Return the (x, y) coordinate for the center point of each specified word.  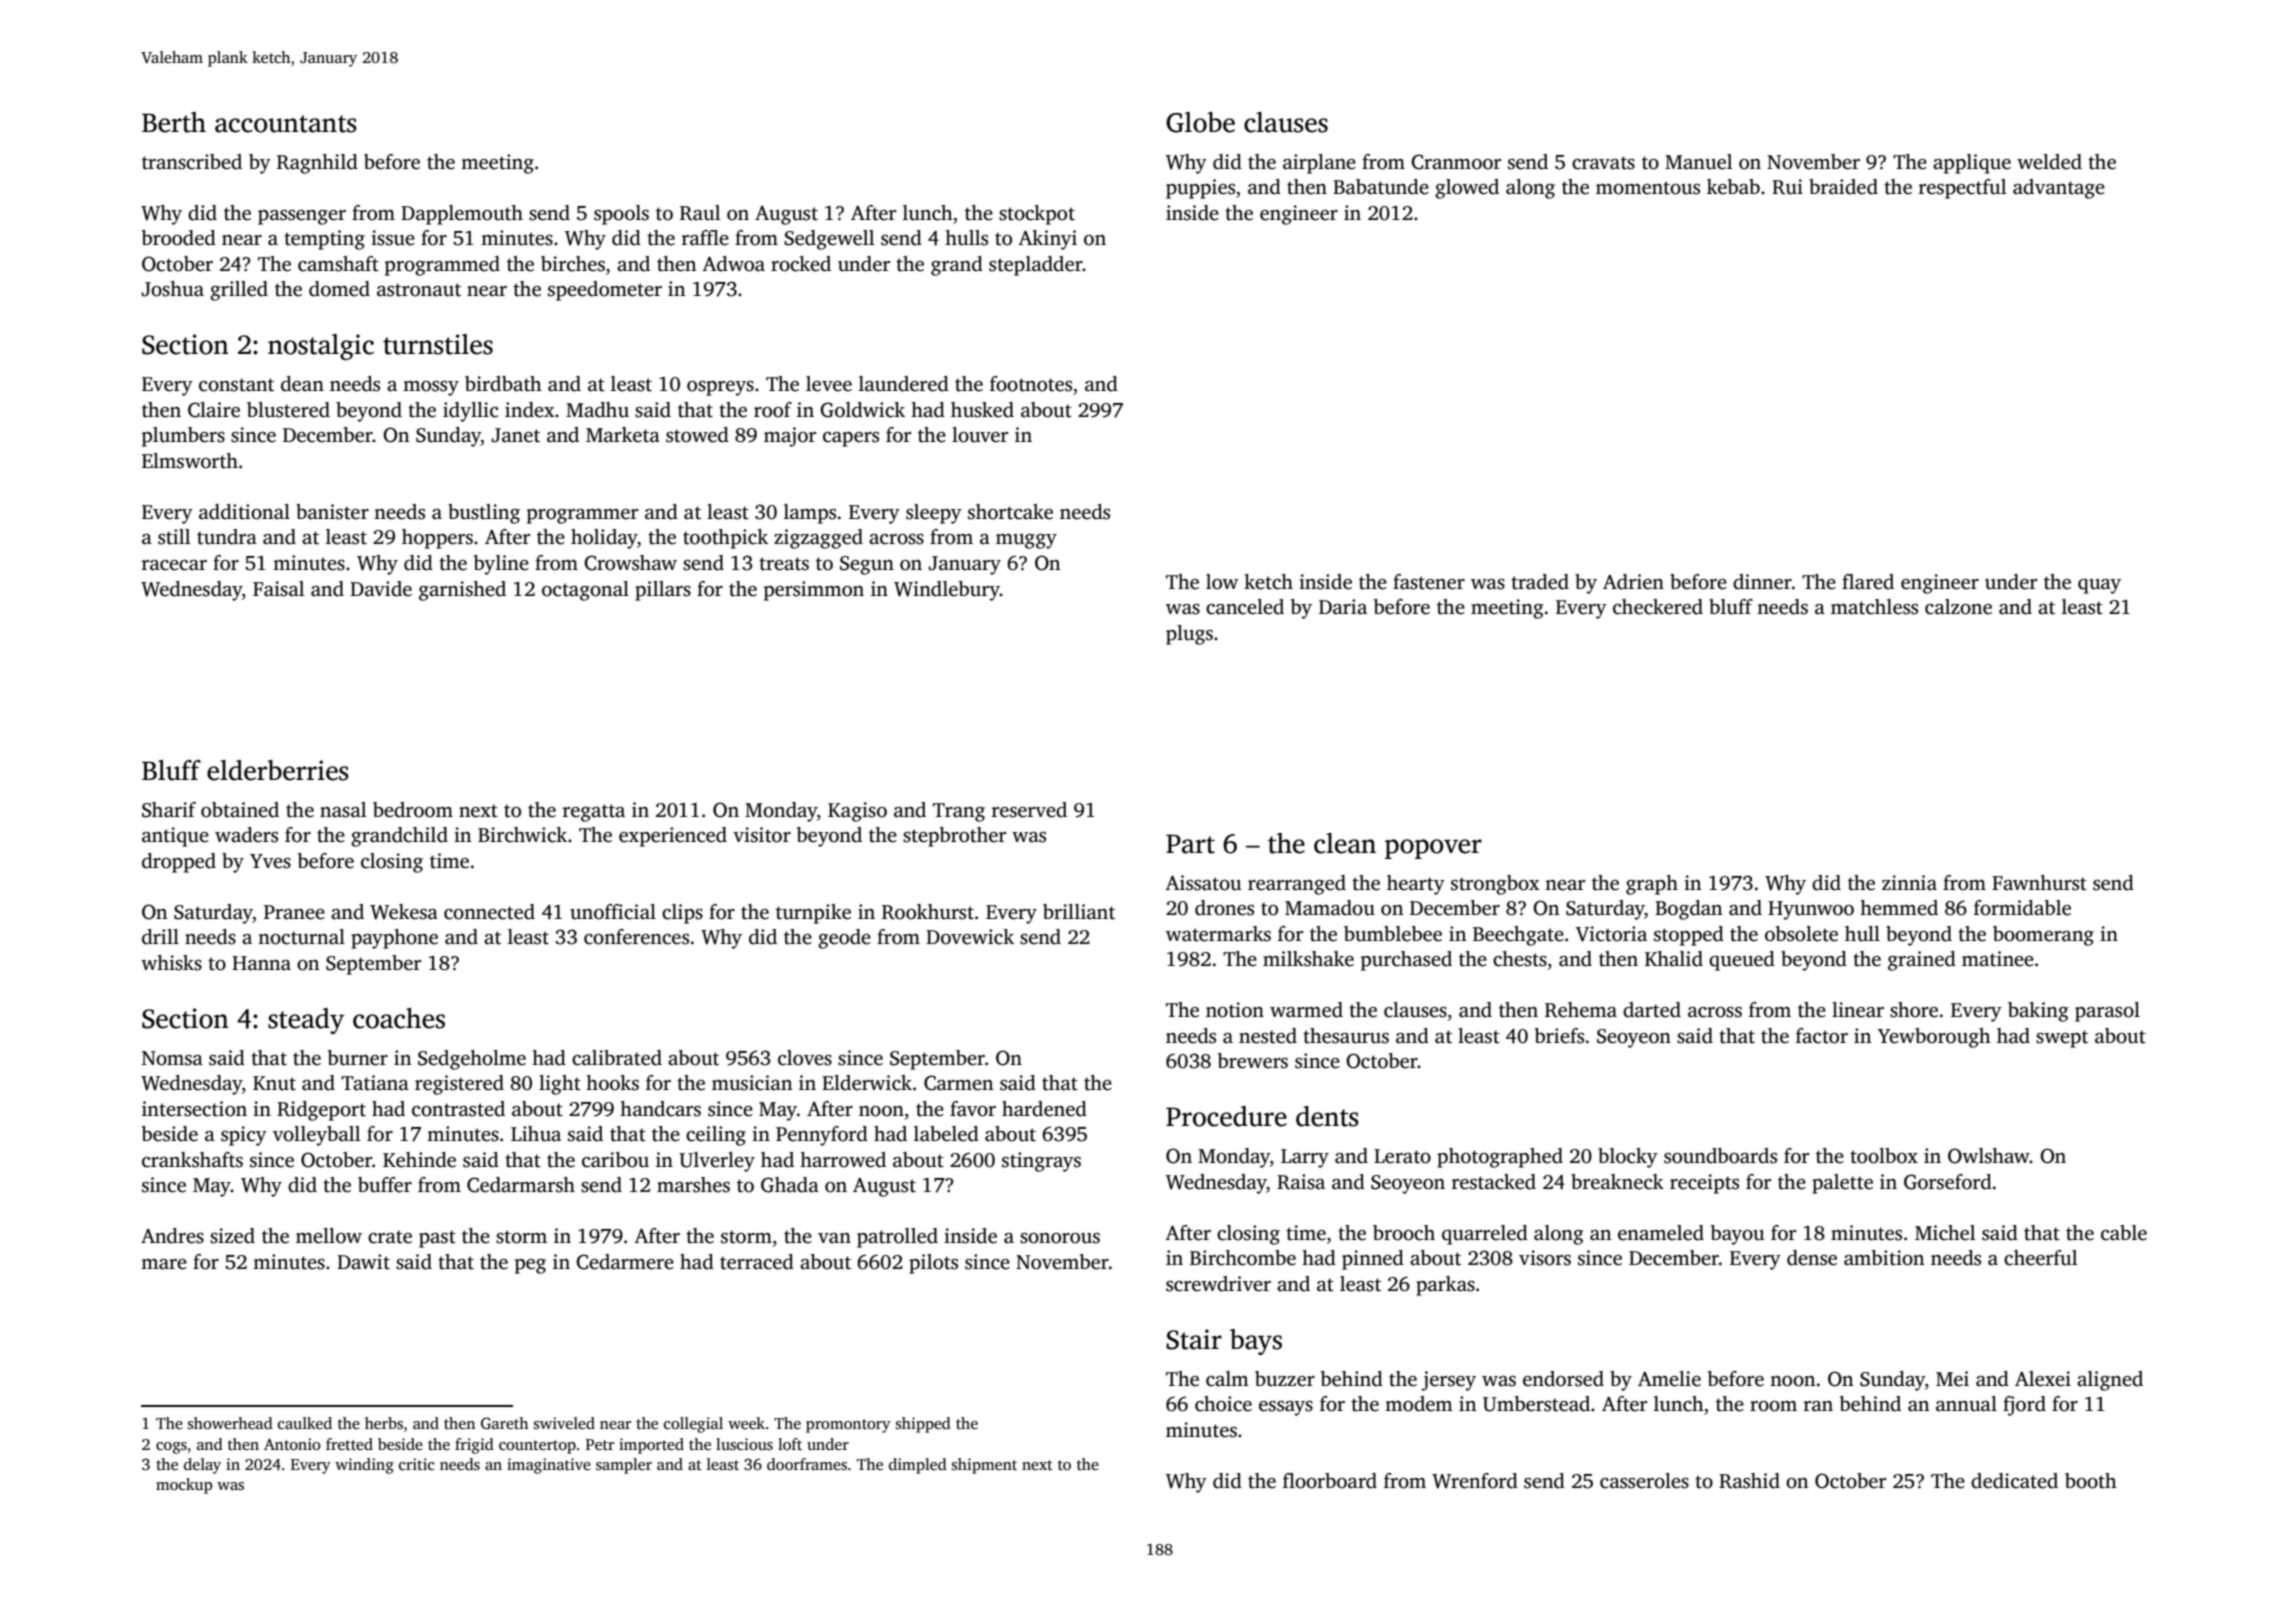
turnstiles (438, 344)
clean (1345, 843)
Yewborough (1934, 1038)
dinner (1762, 582)
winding (364, 1466)
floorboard (1330, 1481)
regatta (594, 813)
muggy (1026, 541)
